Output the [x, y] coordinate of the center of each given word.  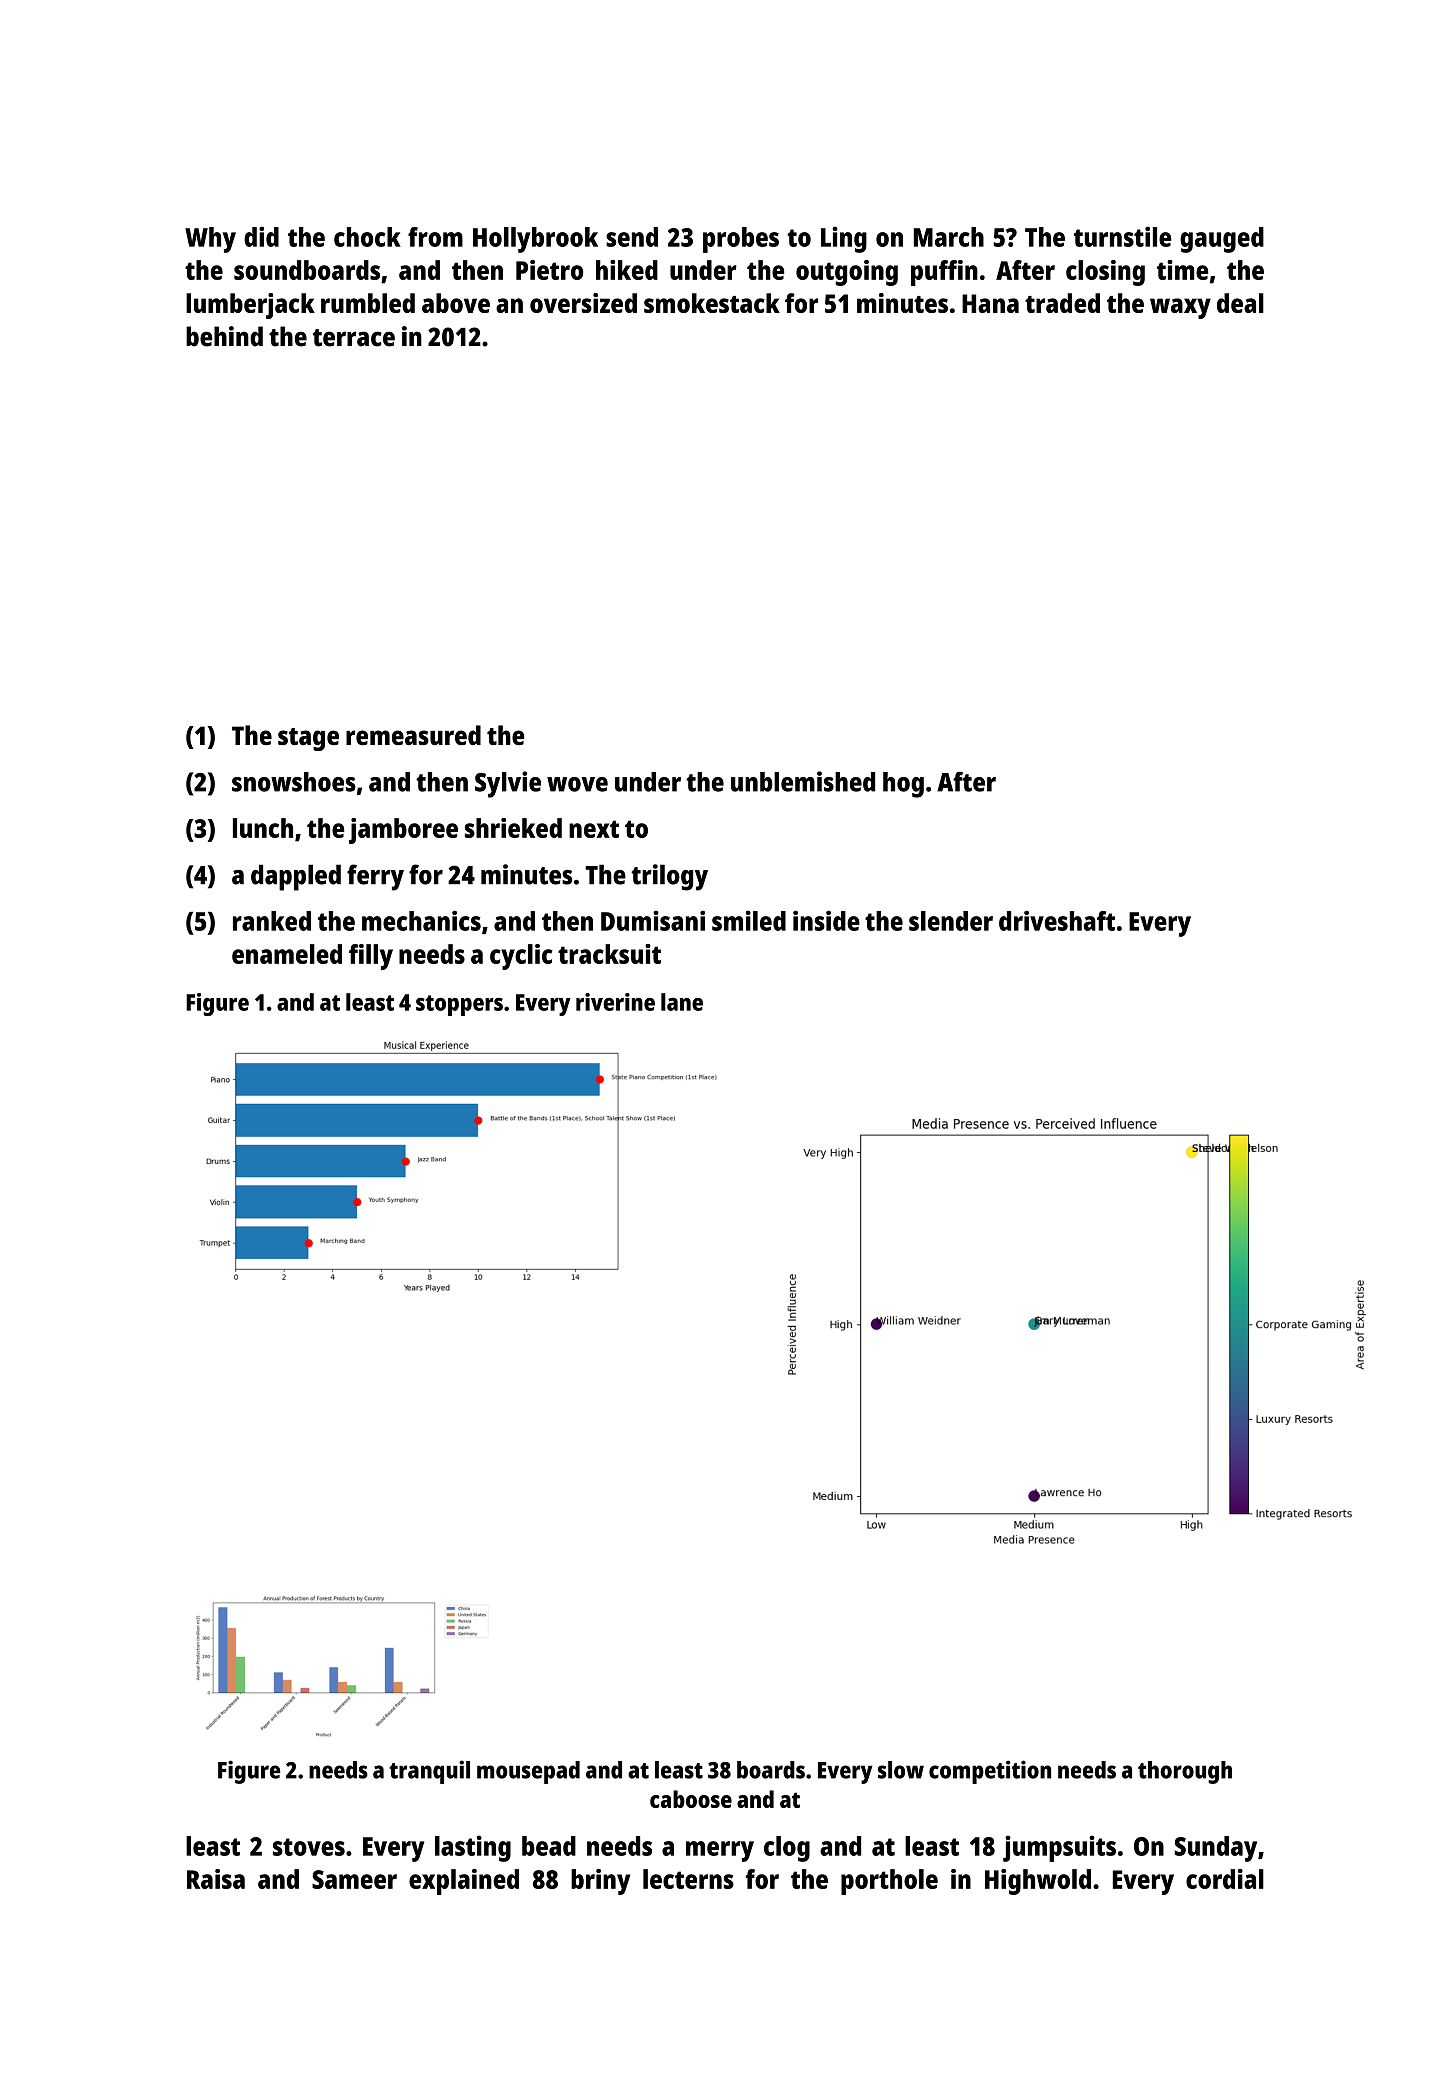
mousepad [528, 1772]
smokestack [712, 303]
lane [682, 1002]
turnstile [1122, 236]
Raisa [216, 1879]
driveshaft [1057, 920]
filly [371, 957]
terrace [354, 338]
